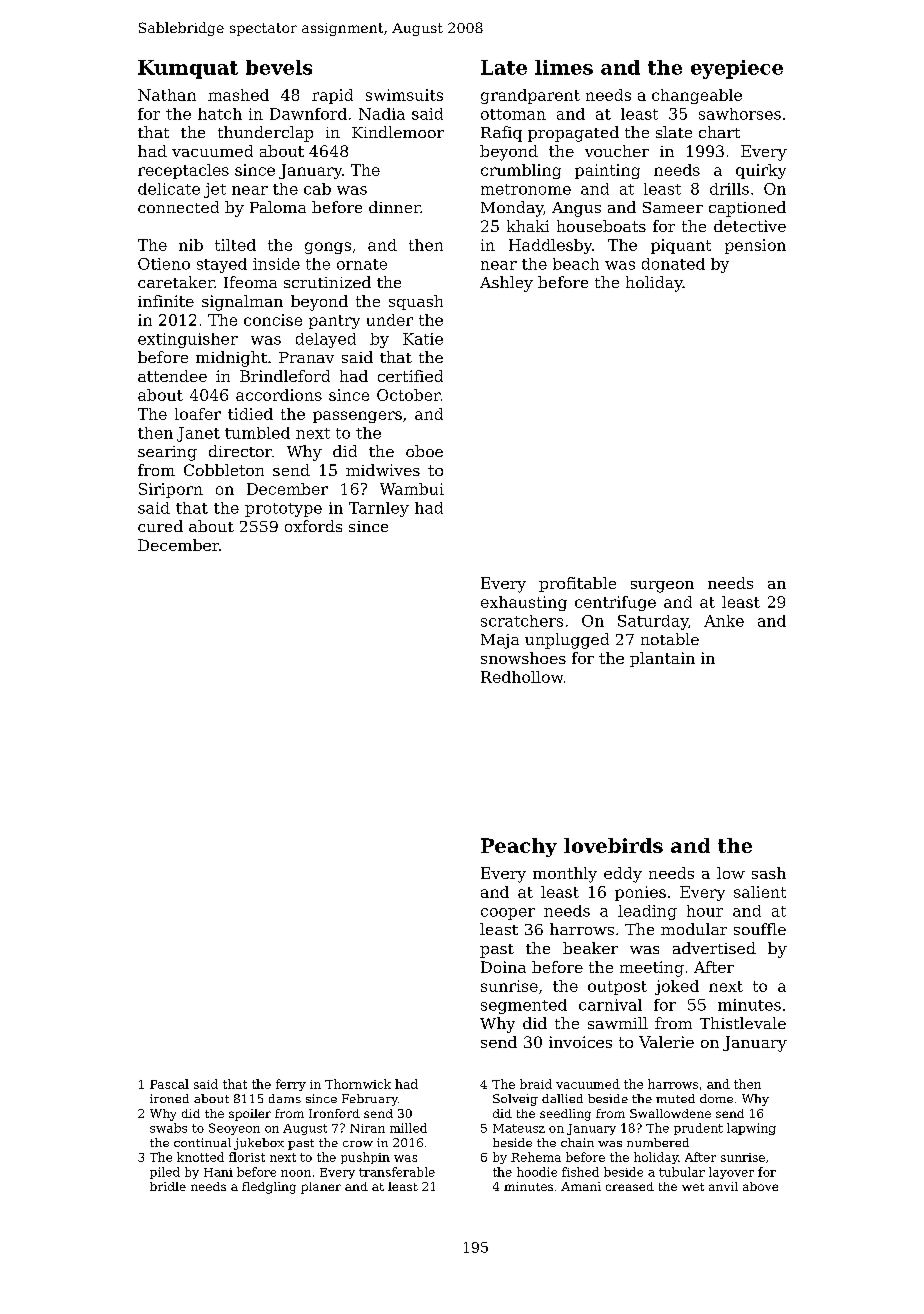 This document has width=924, height=1314. I want to click on surgeon, so click(662, 587).
